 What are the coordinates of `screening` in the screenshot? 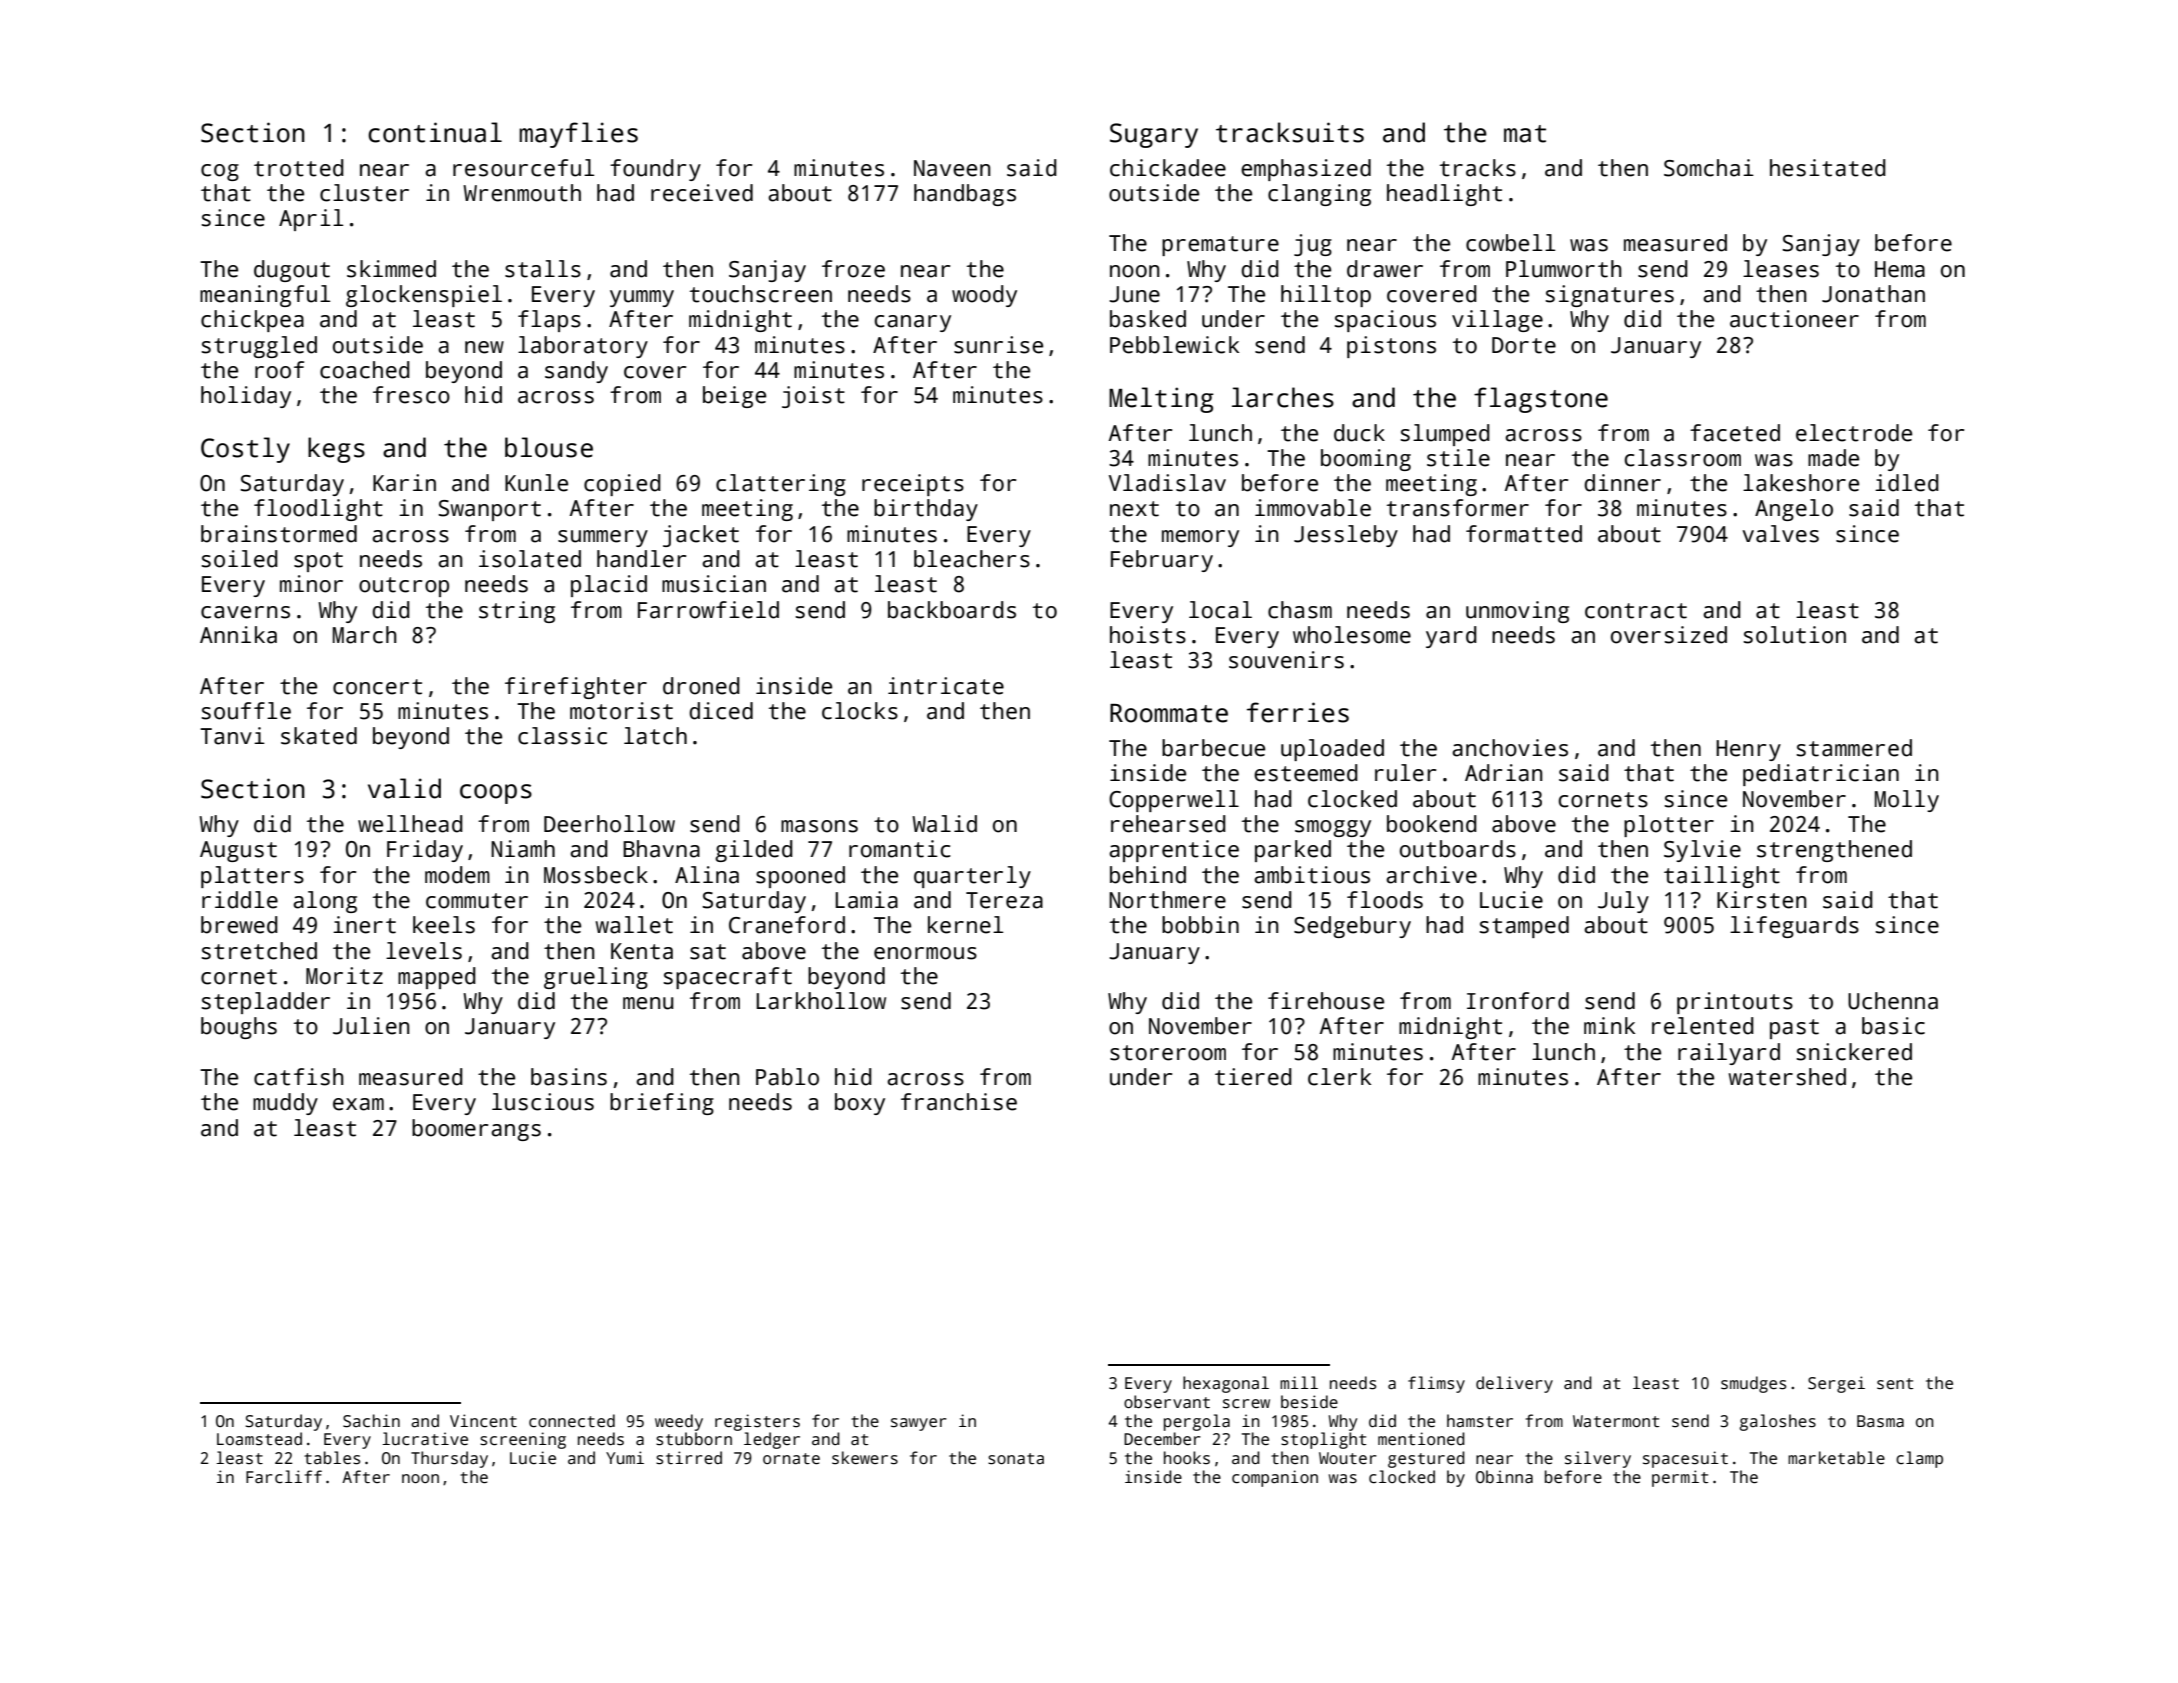 It's located at (523, 1440).
